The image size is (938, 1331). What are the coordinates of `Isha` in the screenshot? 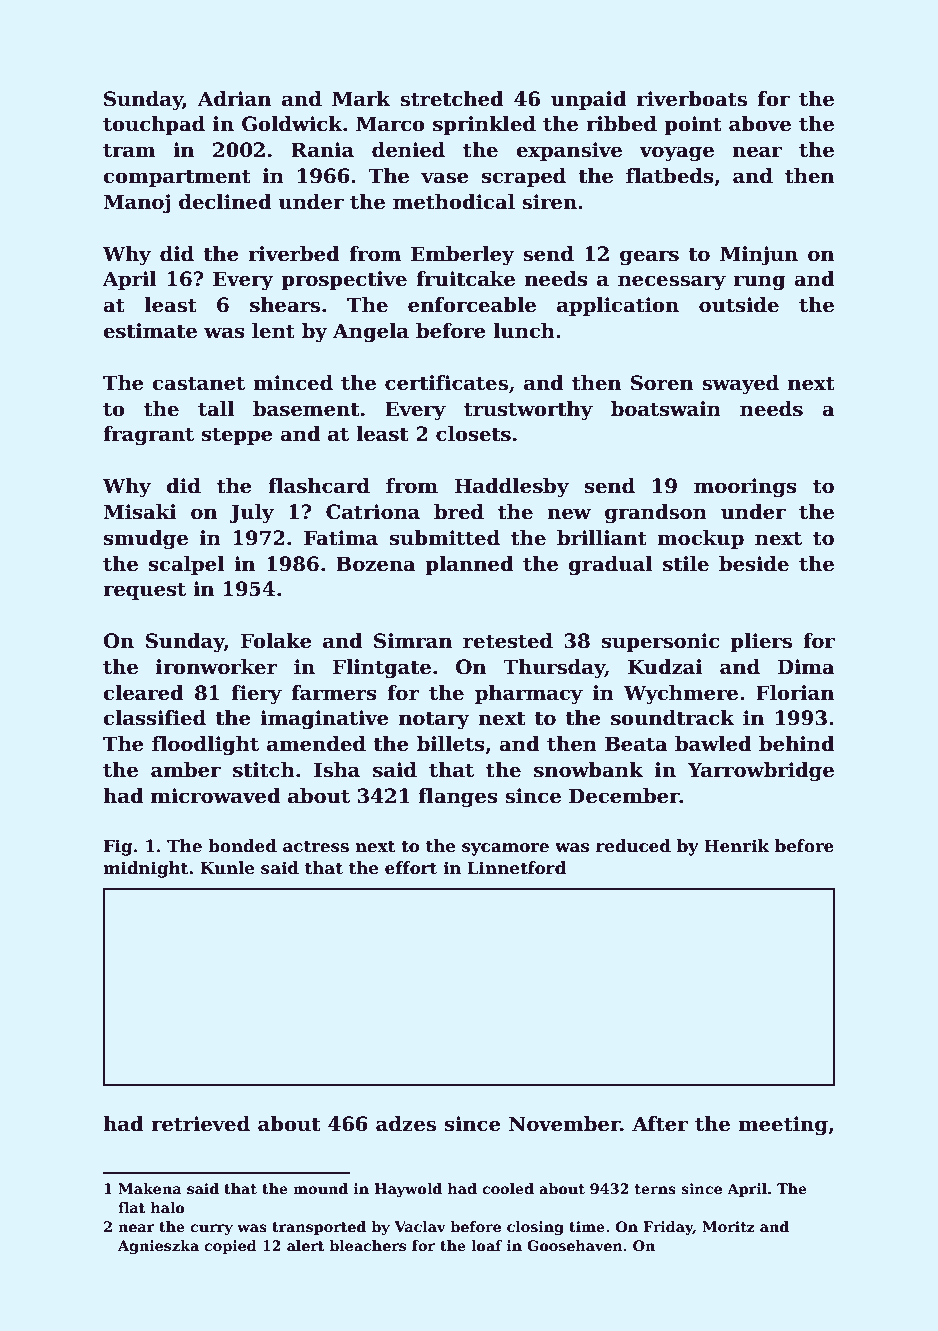 It's located at (337, 770).
